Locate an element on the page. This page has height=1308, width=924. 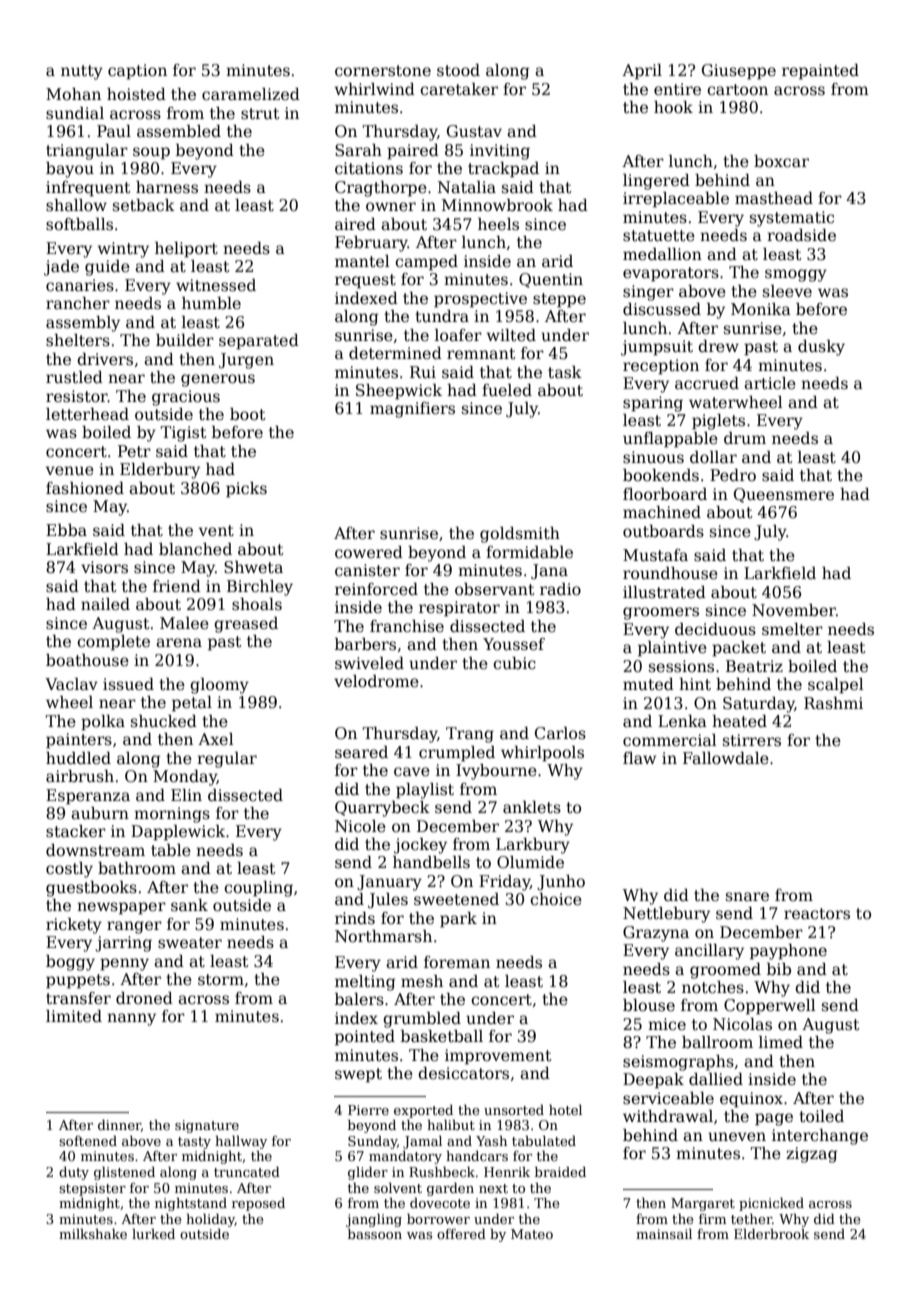
franchise is located at coordinates (407, 626).
